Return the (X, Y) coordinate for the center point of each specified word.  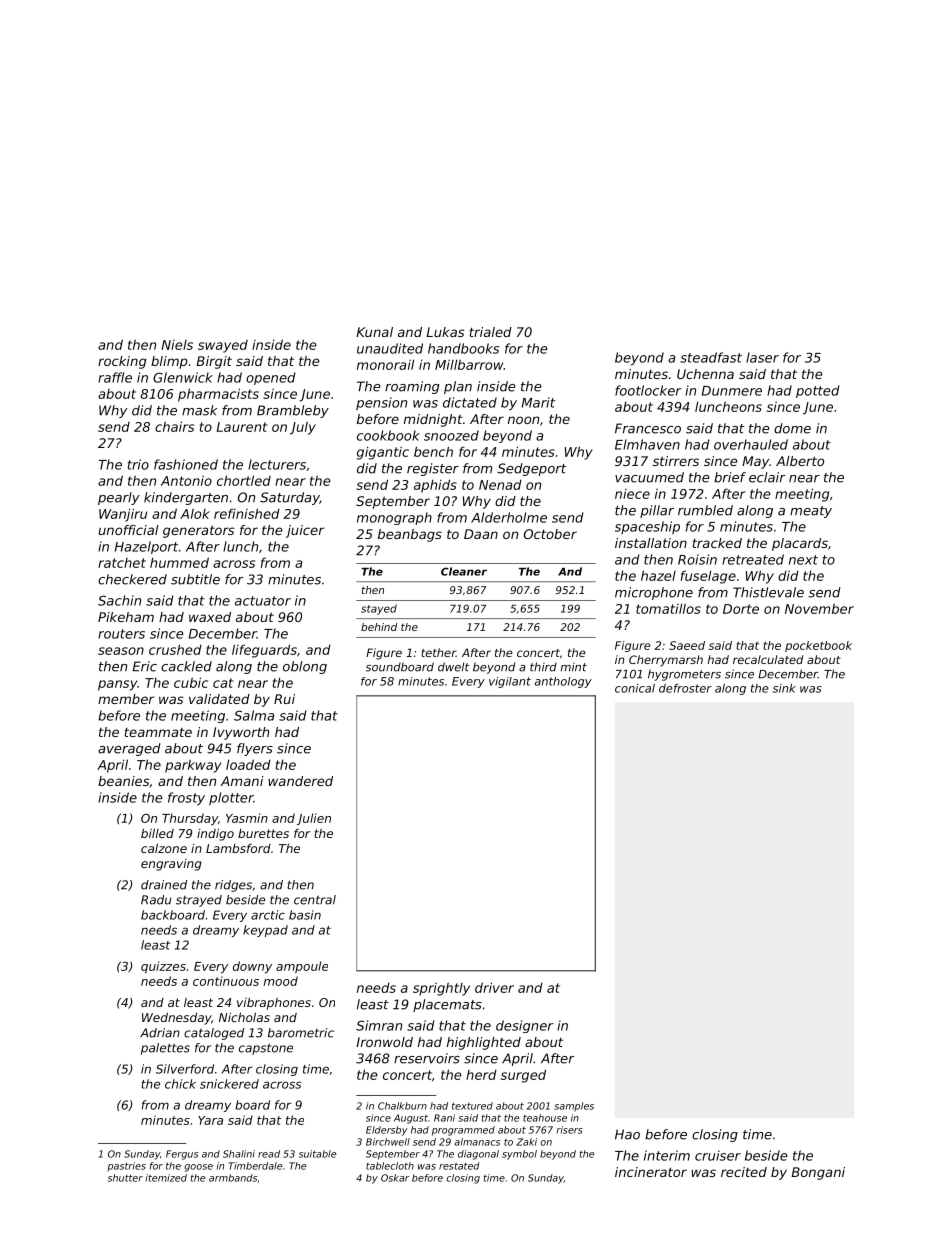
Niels (177, 345)
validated (219, 699)
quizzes (163, 967)
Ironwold (384, 1042)
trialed (491, 332)
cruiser (718, 1155)
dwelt (453, 667)
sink (784, 688)
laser (762, 357)
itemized (166, 1178)
